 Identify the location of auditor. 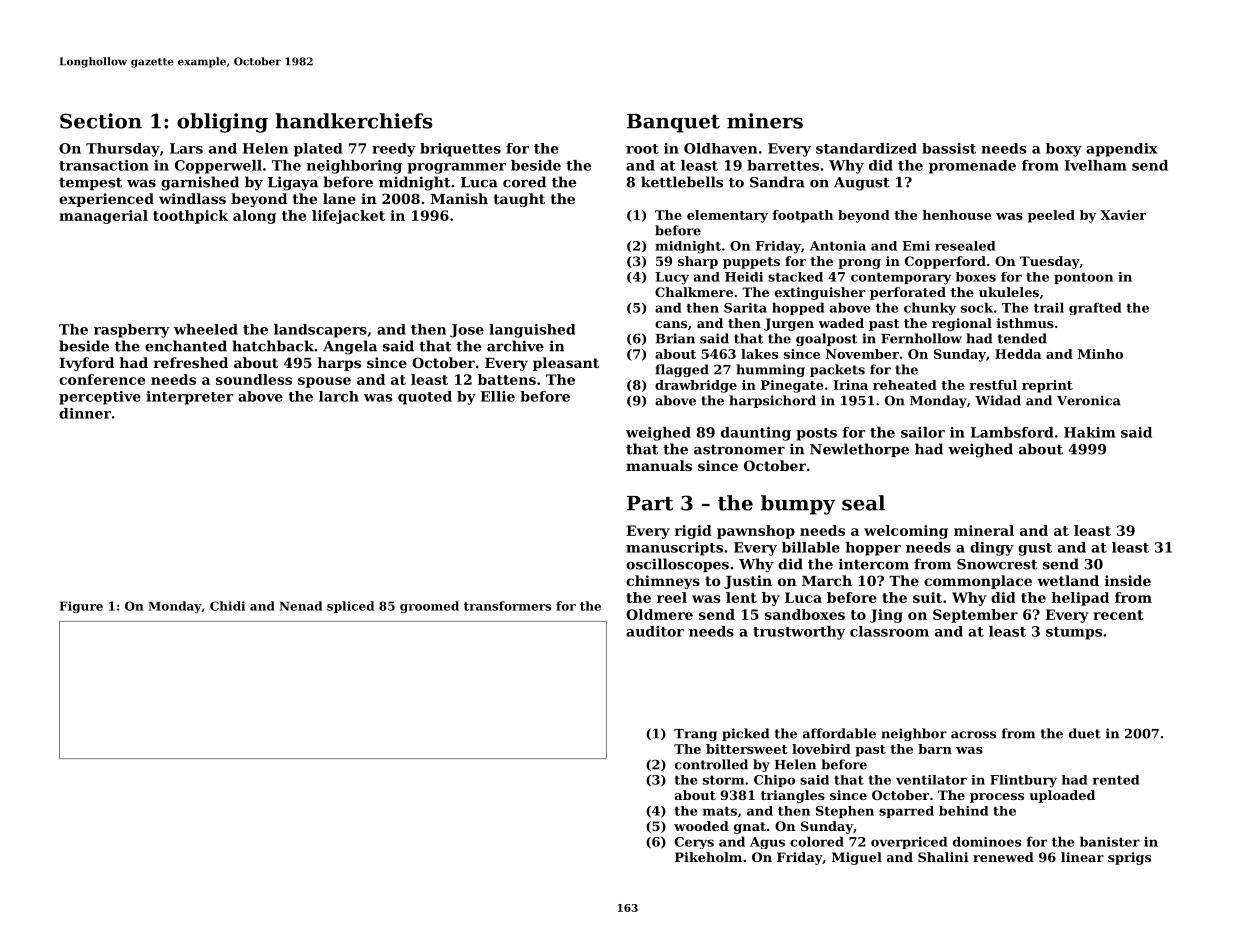
(655, 631).
